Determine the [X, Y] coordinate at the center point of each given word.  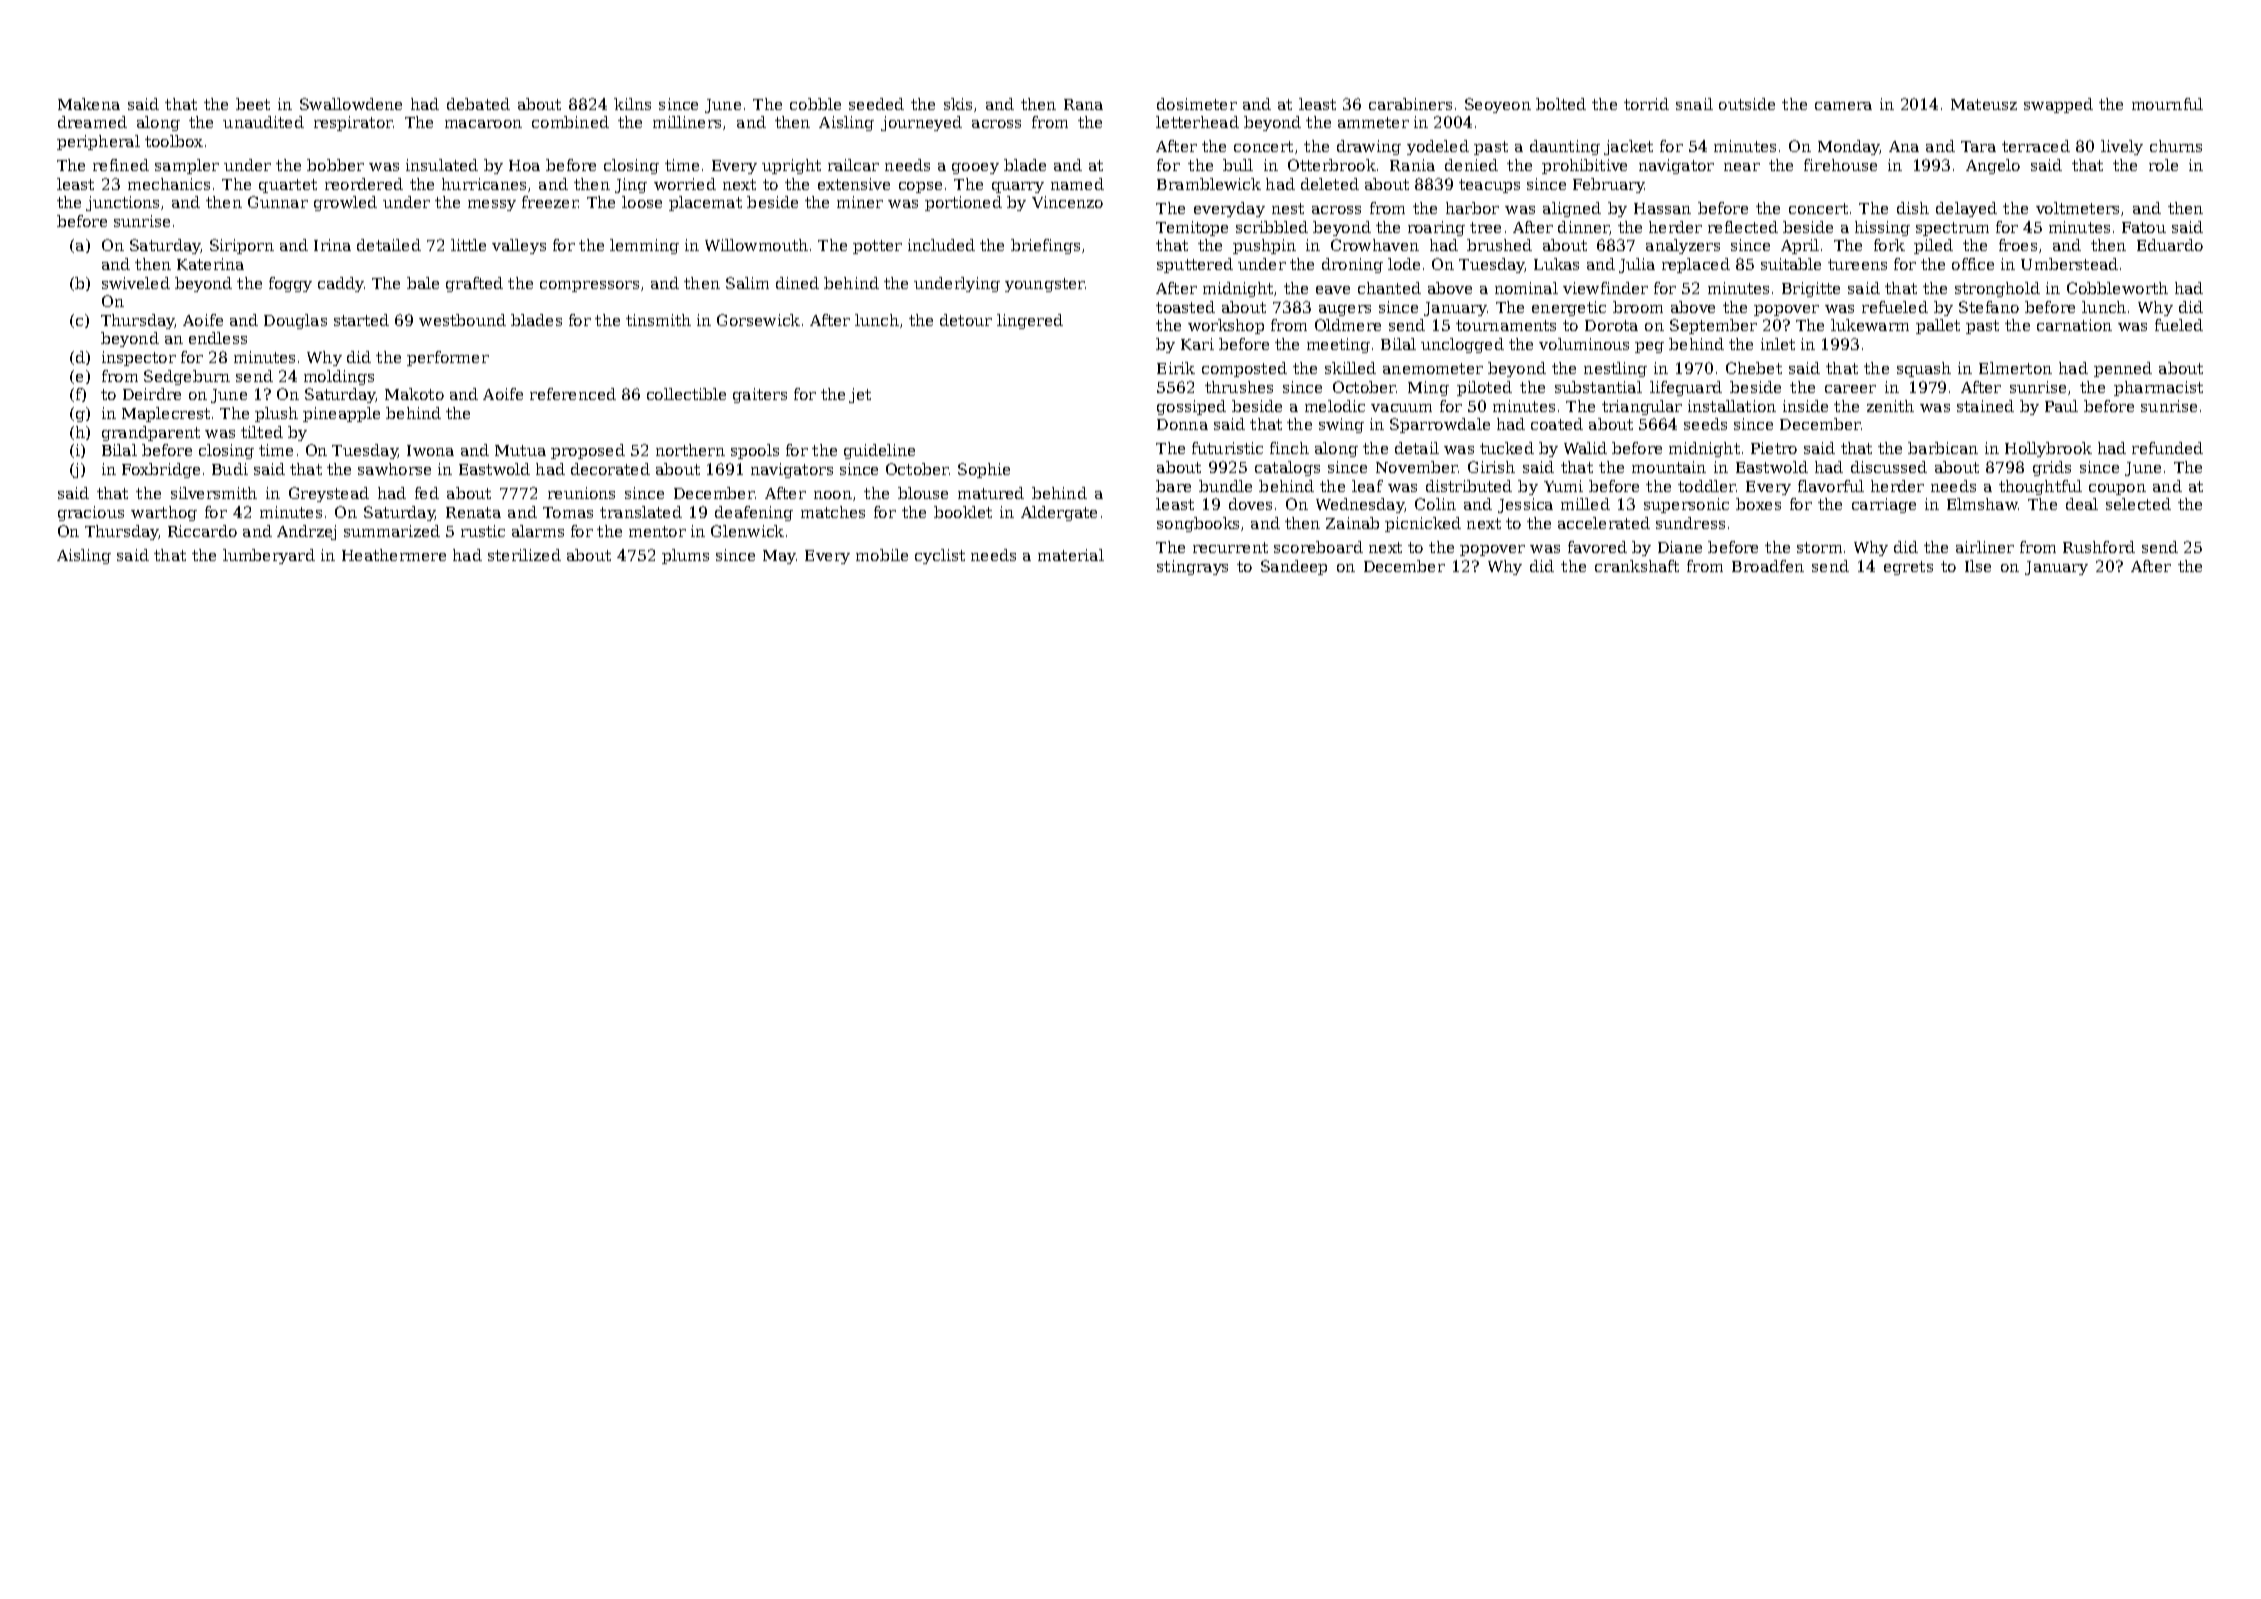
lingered [1030, 321]
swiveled [136, 283]
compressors [589, 286]
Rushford [2099, 547]
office [1973, 264]
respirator [353, 123]
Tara [1978, 146]
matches [833, 512]
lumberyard [269, 556]
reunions [581, 493]
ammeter [1373, 122]
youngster [1045, 285]
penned [2123, 369]
